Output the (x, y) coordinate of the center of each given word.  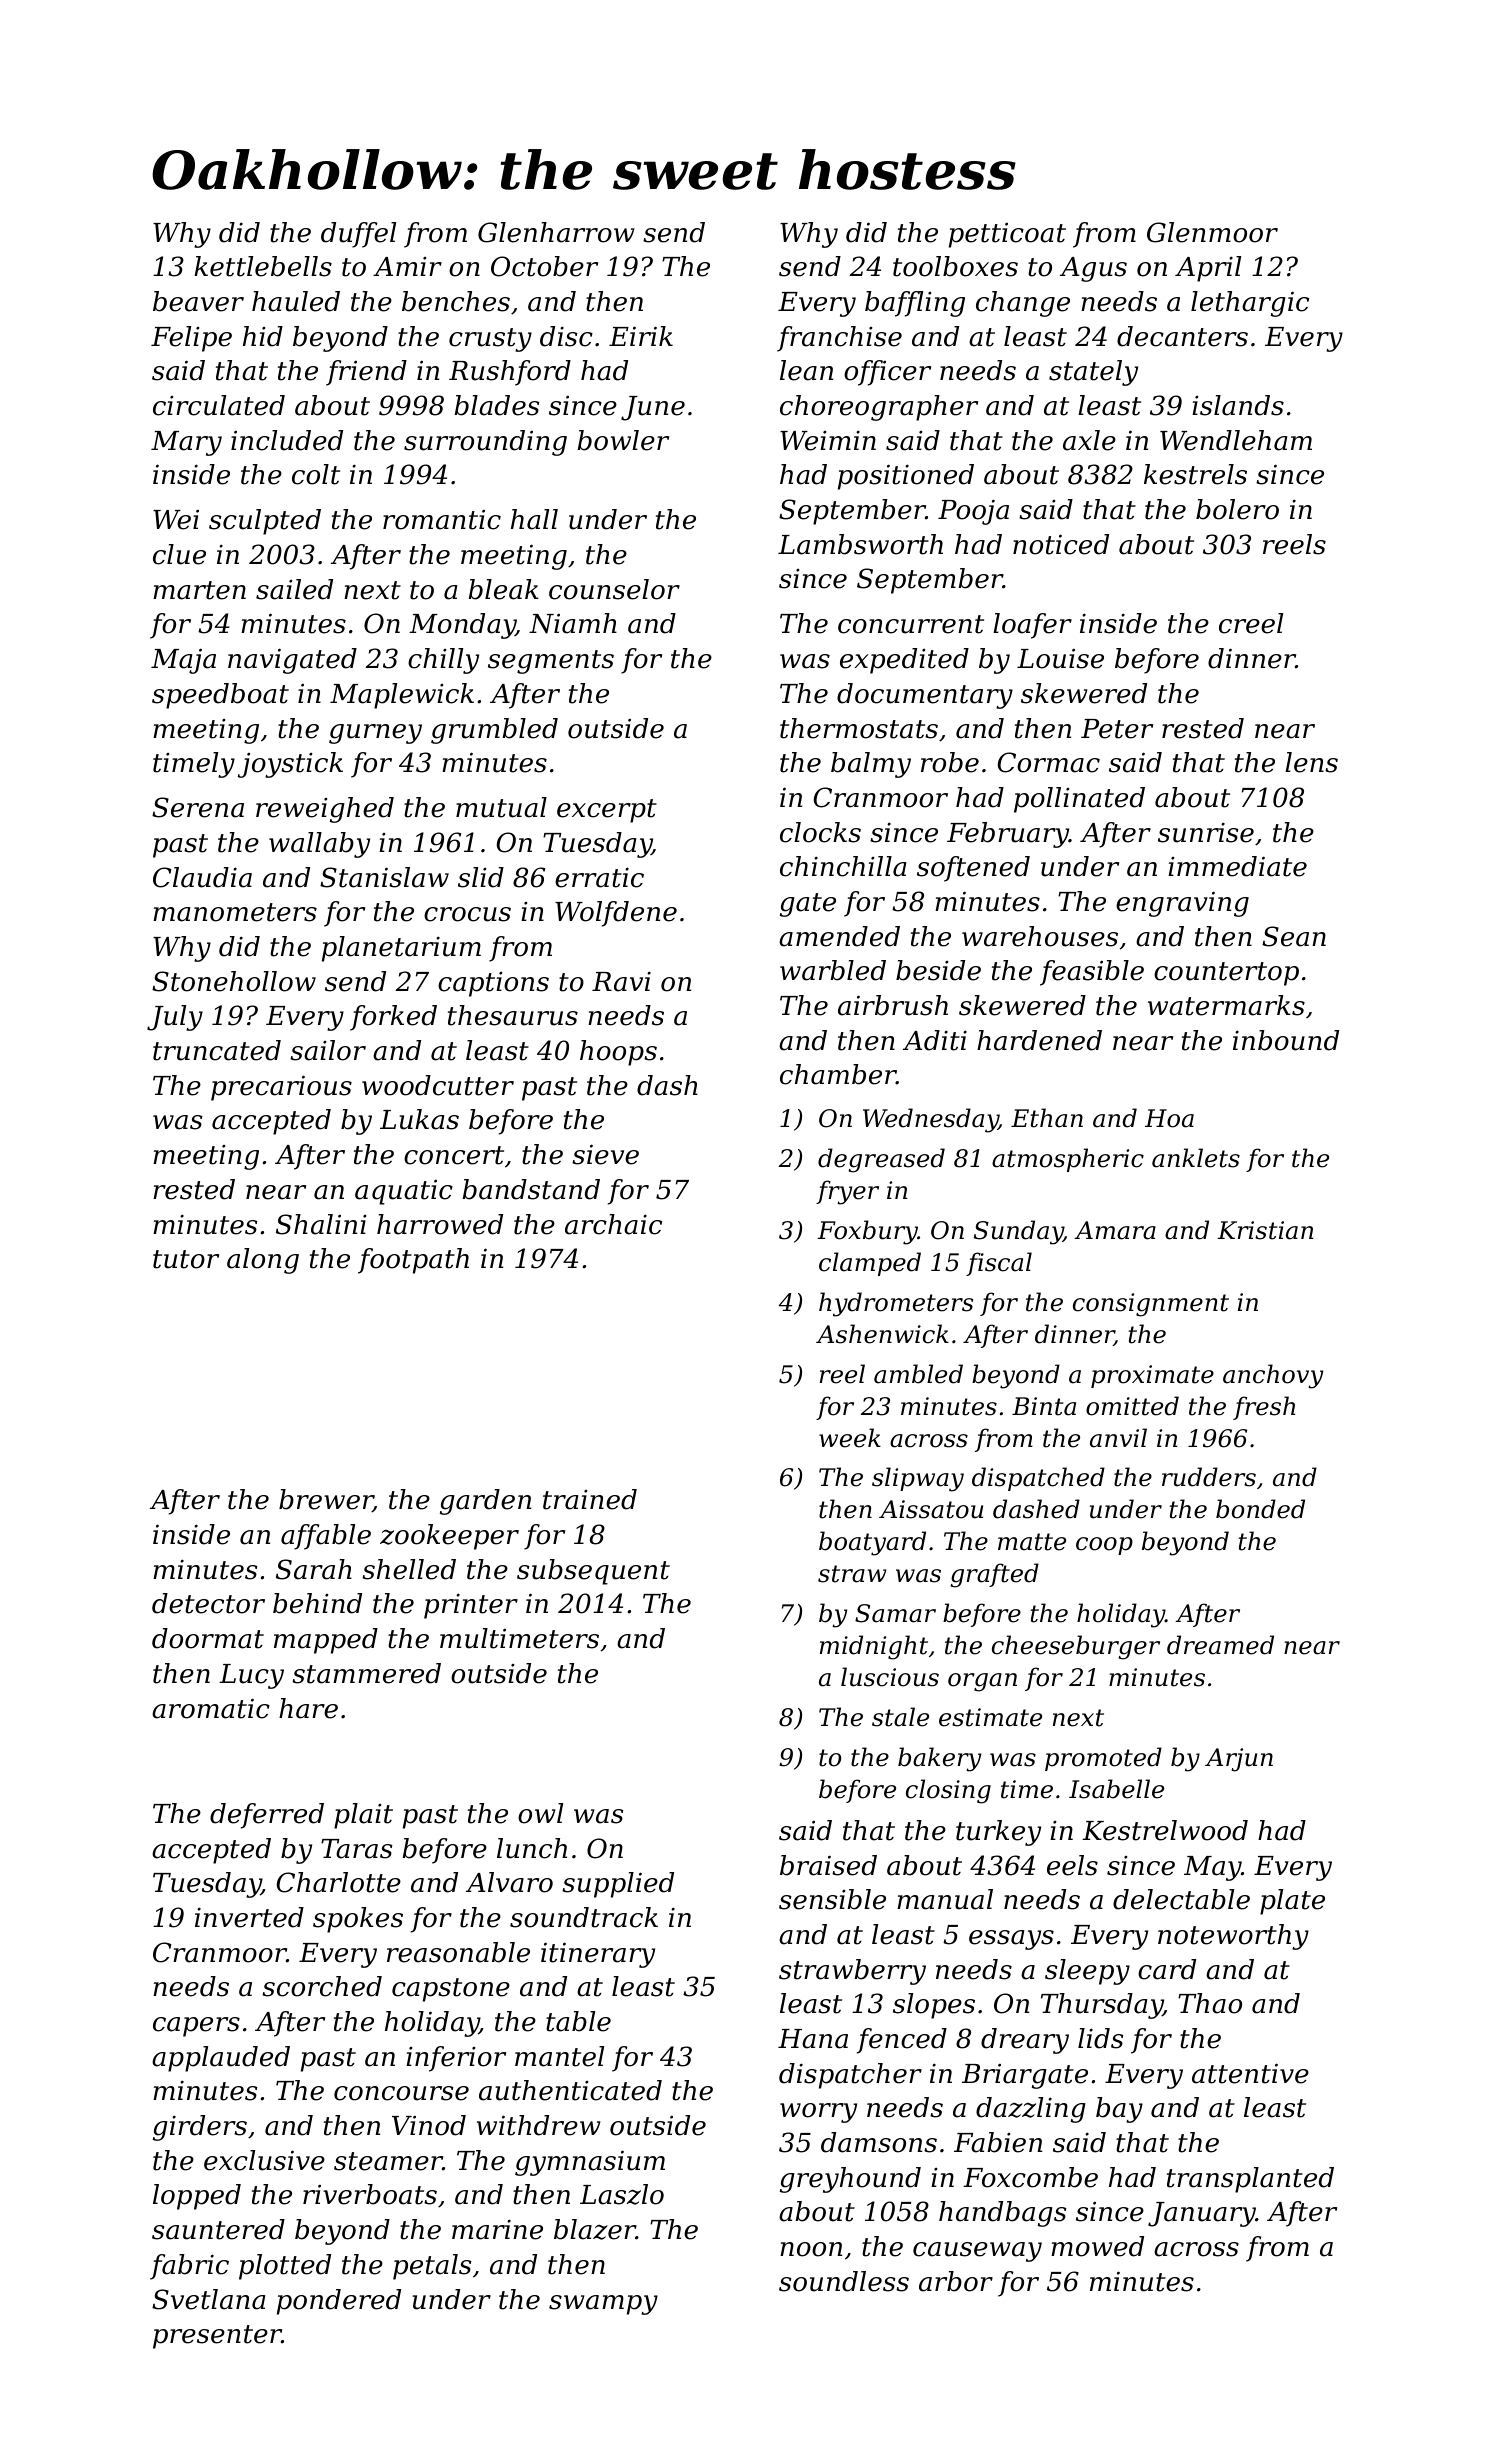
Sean (1294, 936)
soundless (844, 2281)
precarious (281, 1088)
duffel (358, 235)
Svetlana (208, 2299)
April (1208, 269)
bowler (623, 440)
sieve (605, 1154)
